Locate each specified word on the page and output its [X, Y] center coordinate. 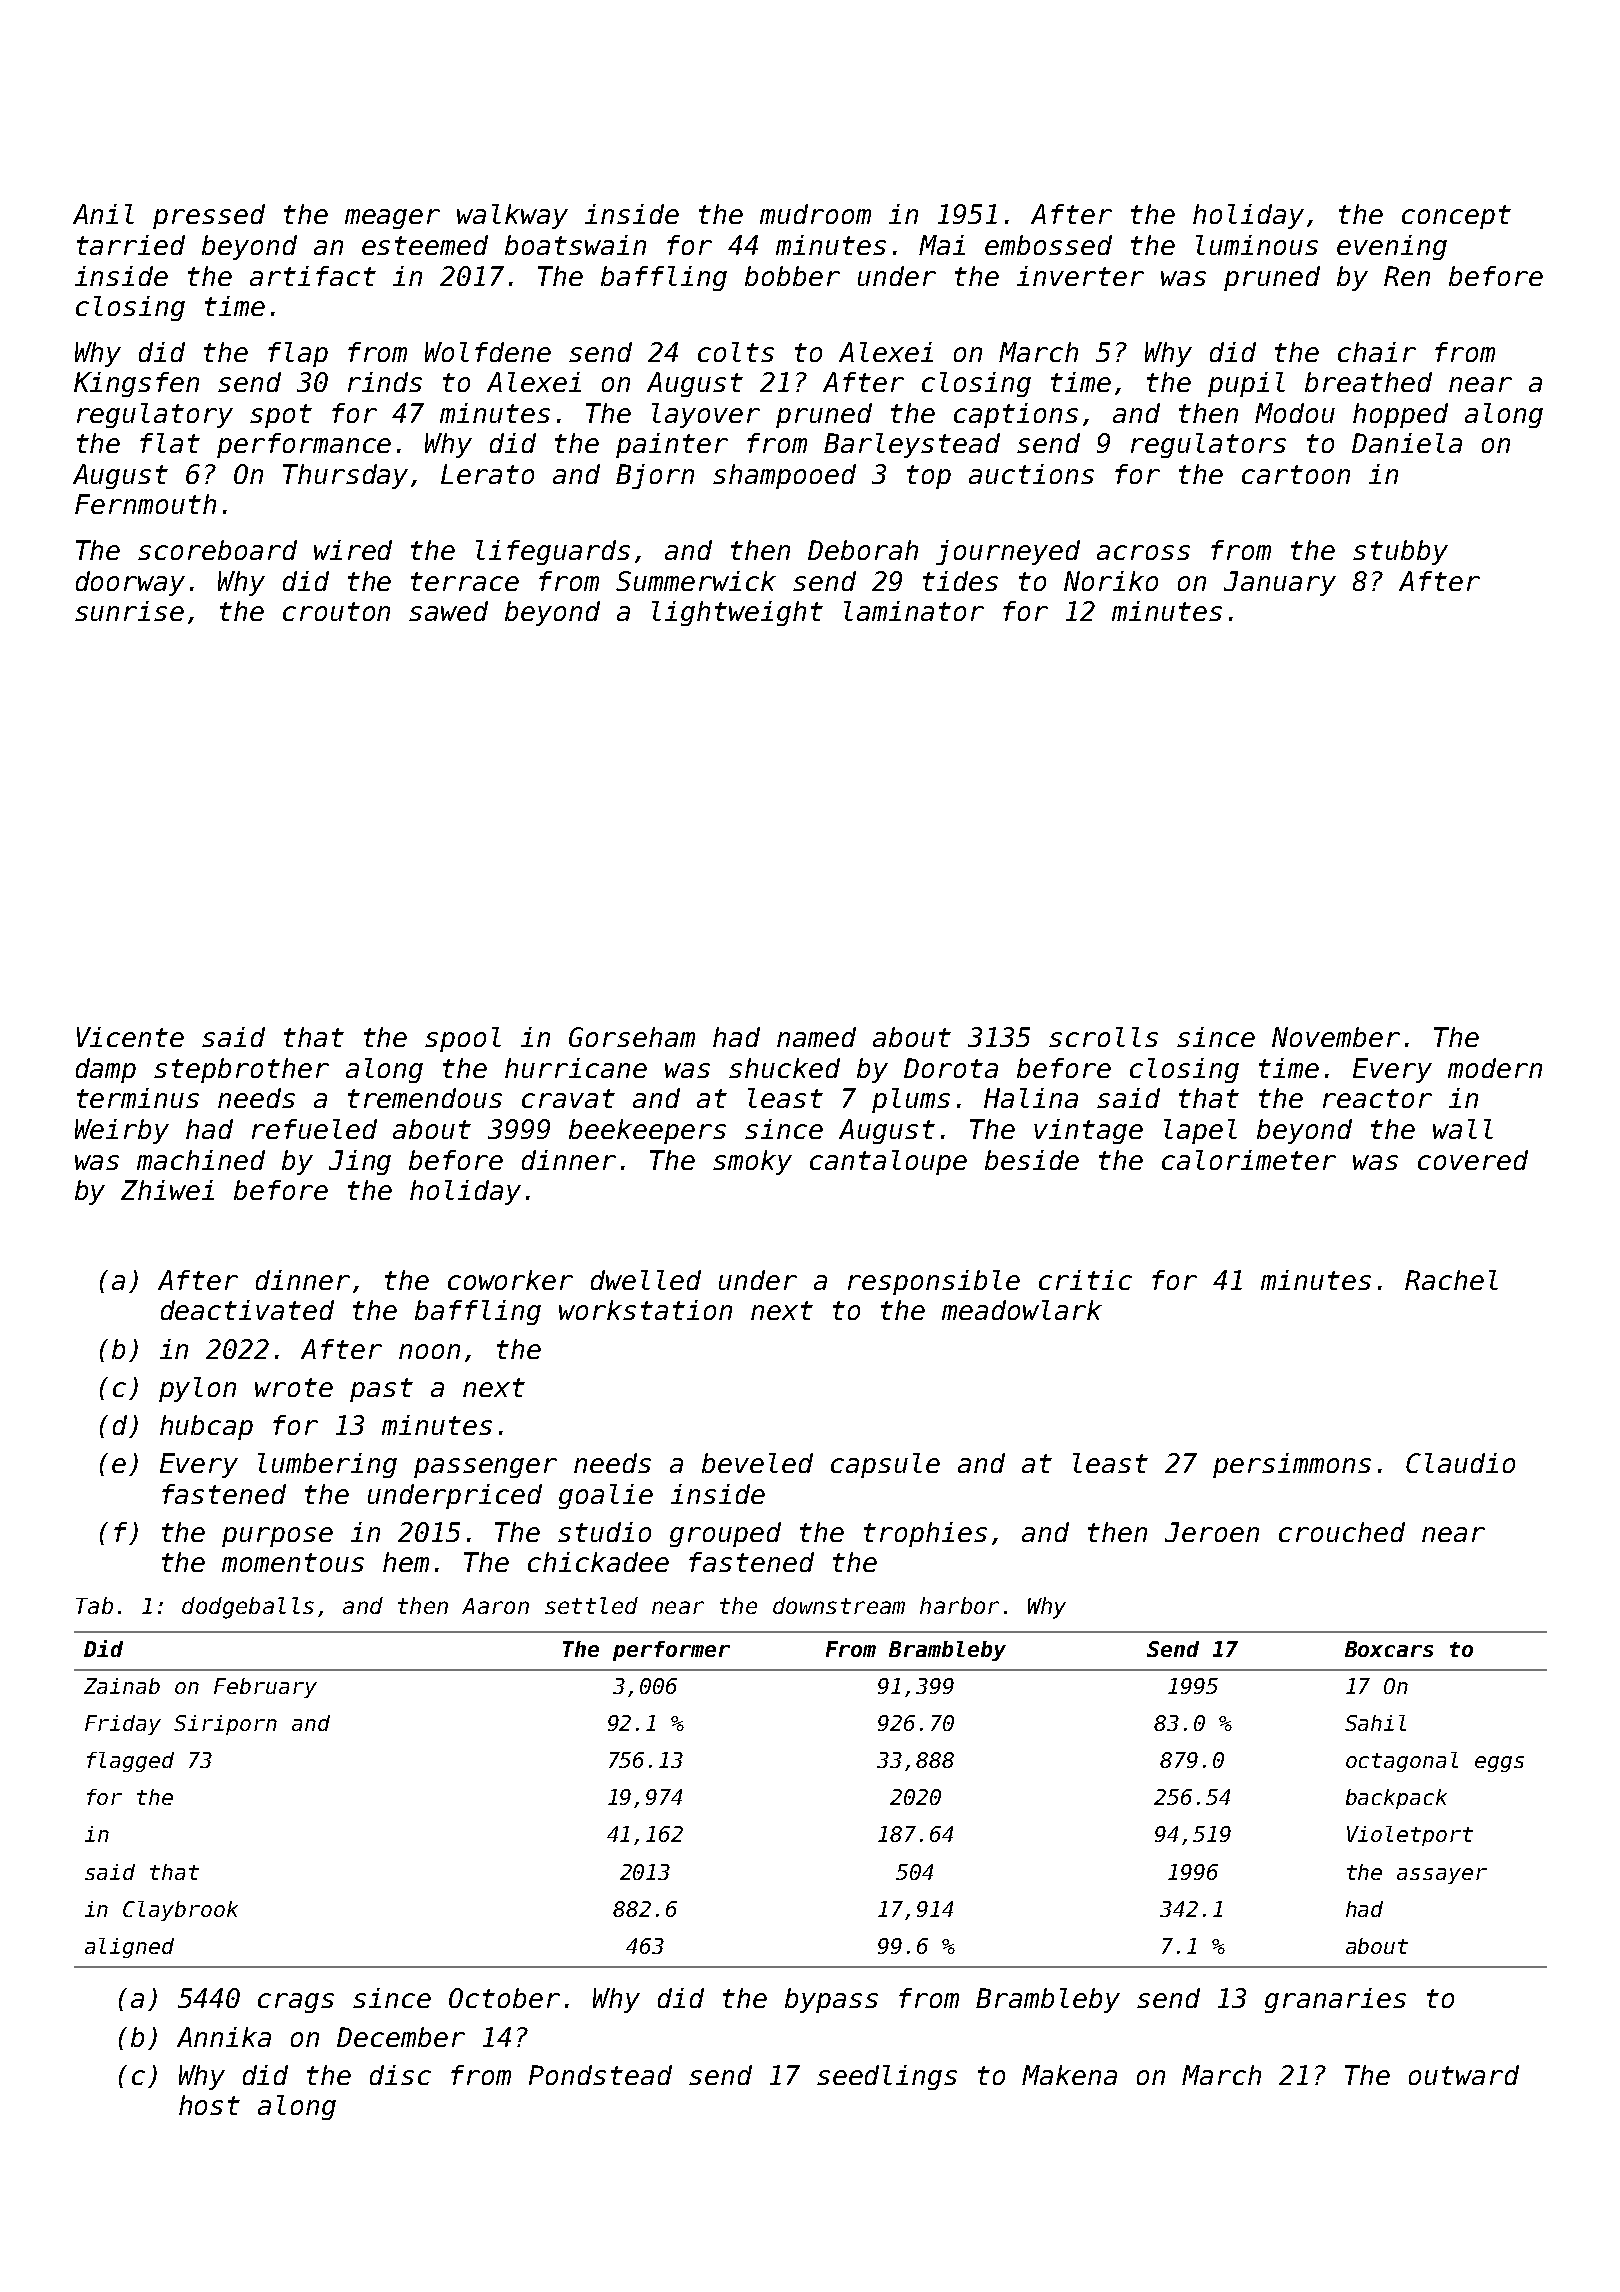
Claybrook [180, 1911]
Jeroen [1212, 1532]
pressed [209, 216]
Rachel [1451, 1280]
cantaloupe [888, 1162]
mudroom [815, 214]
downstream [839, 1605]
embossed [1048, 245]
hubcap [206, 1427]
